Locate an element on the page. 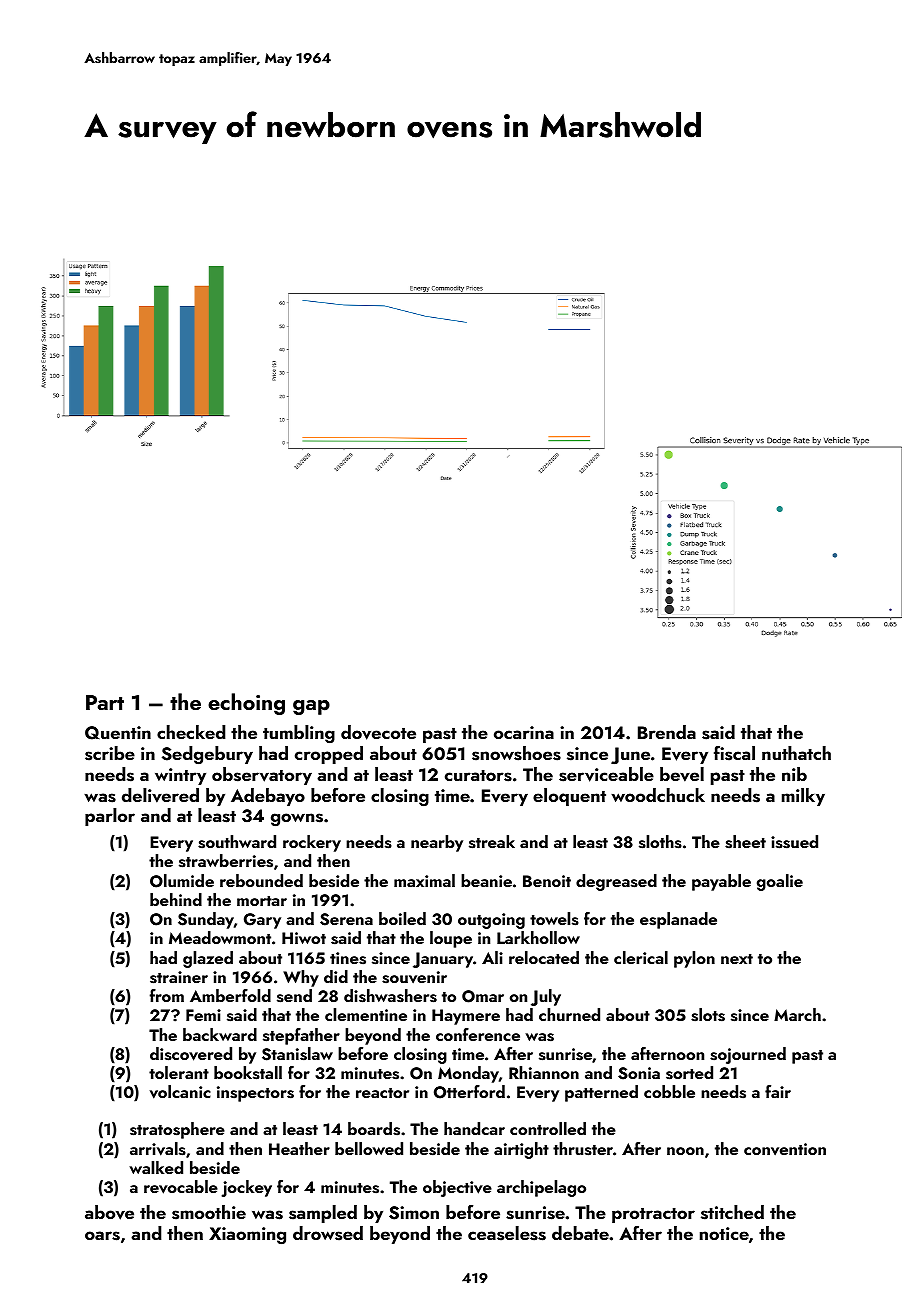 Image resolution: width=924 pixels, height=1308 pixels. Brenda is located at coordinates (667, 732).
